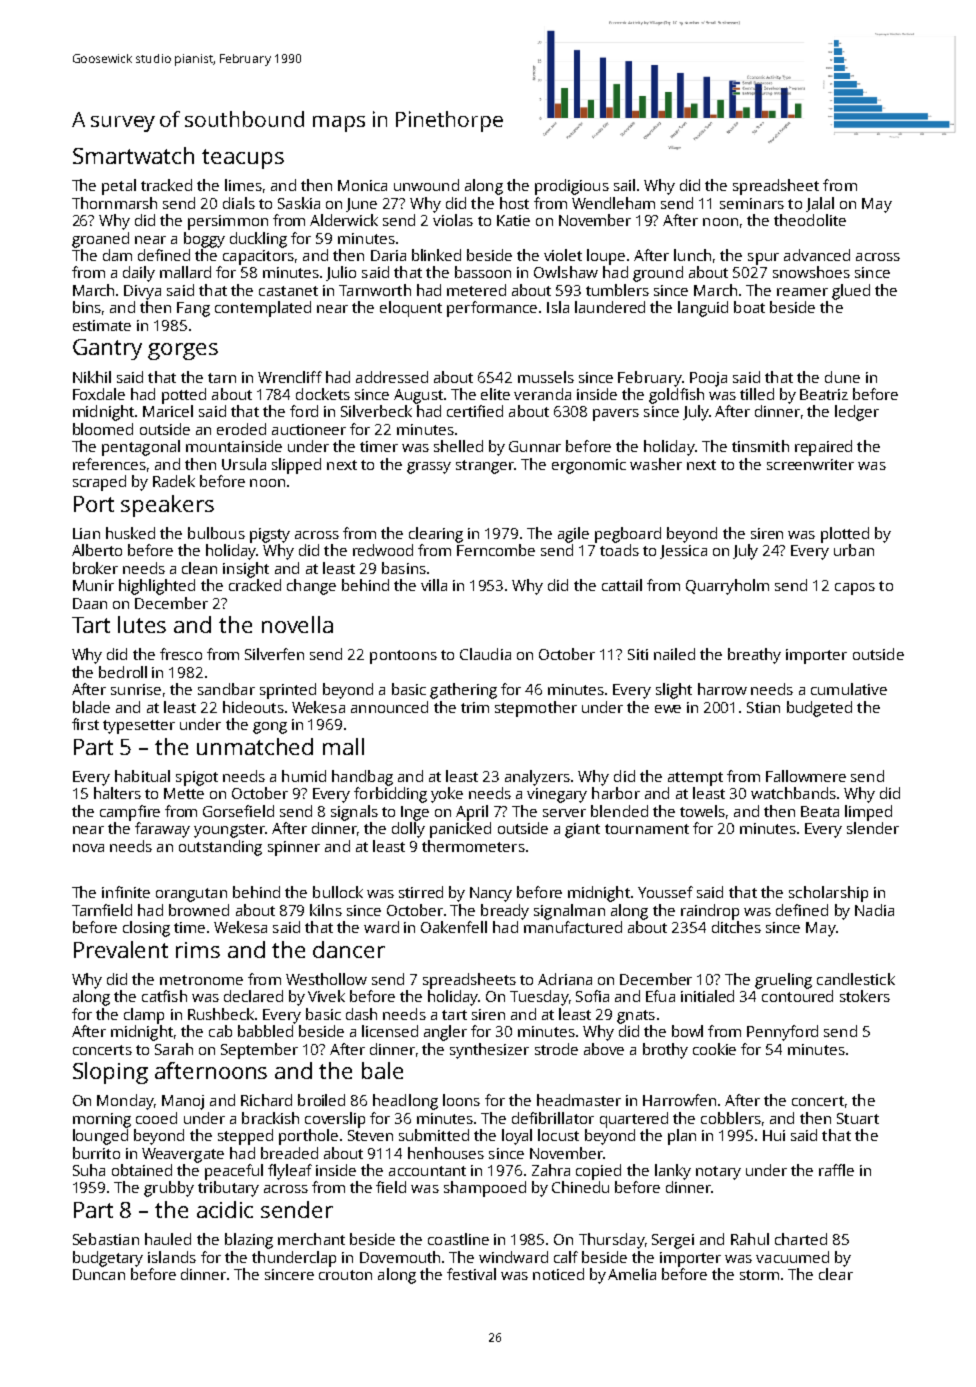 This screenshot has width=976, height=1387. Describe the element at coordinates (225, 1209) in the screenshot. I see `acidic` at that location.
